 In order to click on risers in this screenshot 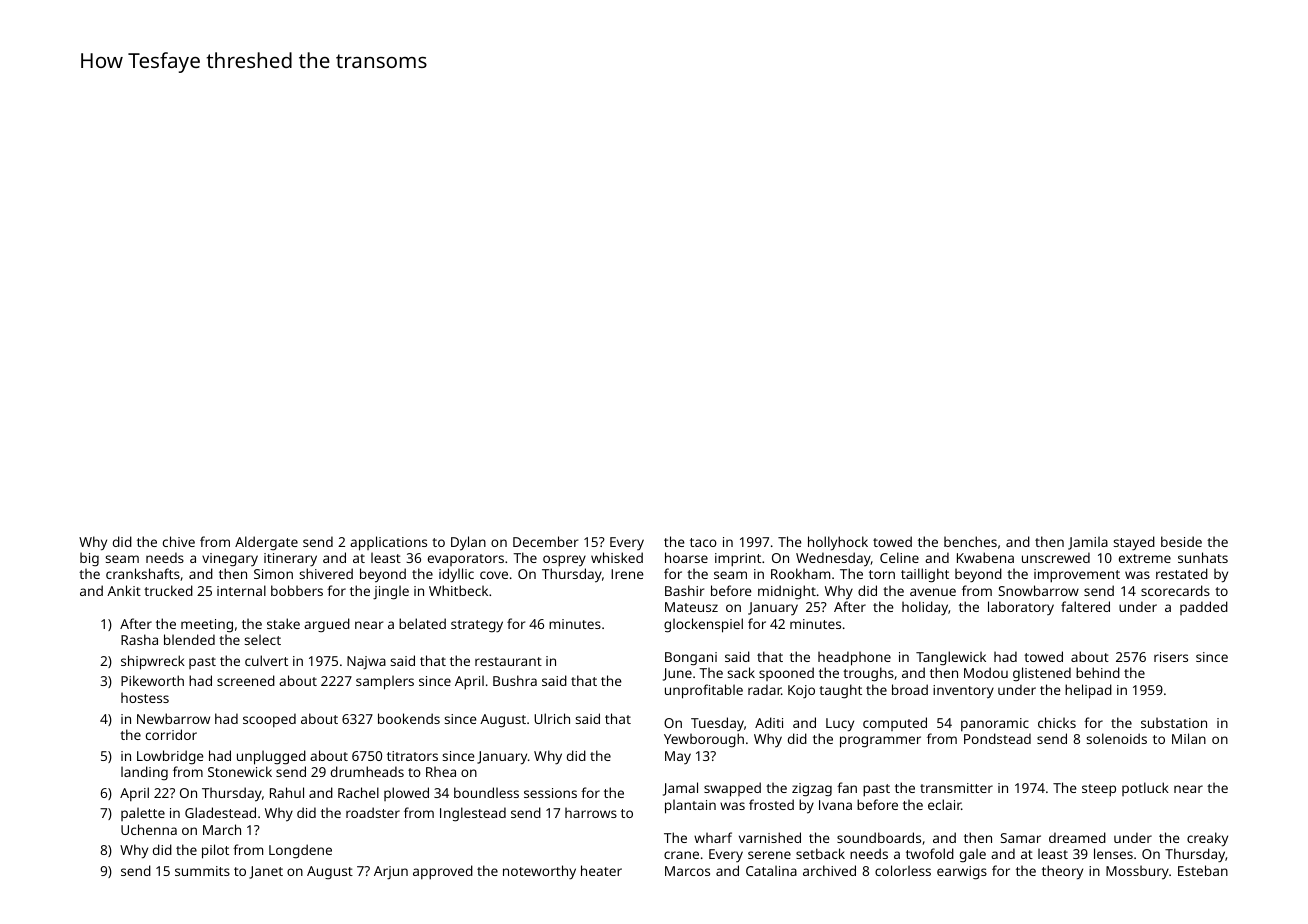, I will do `click(1171, 657)`.
